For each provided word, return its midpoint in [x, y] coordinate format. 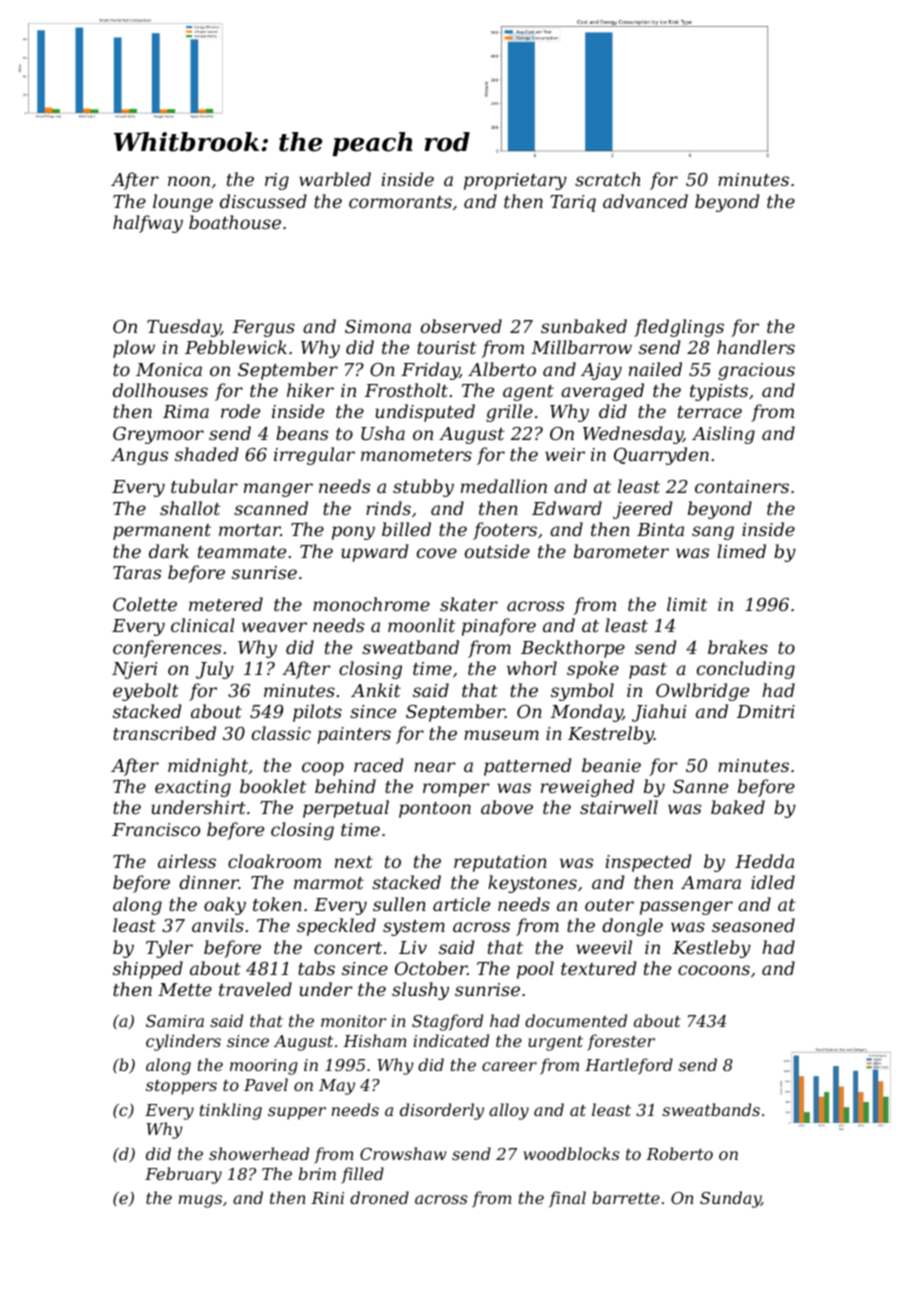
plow [134, 349]
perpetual [346, 809]
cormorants [400, 202]
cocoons [714, 970]
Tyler [169, 949]
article [461, 904]
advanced [645, 201]
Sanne [700, 786]
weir [565, 454]
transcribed [164, 733]
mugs [200, 1201]
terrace [710, 412]
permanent [162, 532]
